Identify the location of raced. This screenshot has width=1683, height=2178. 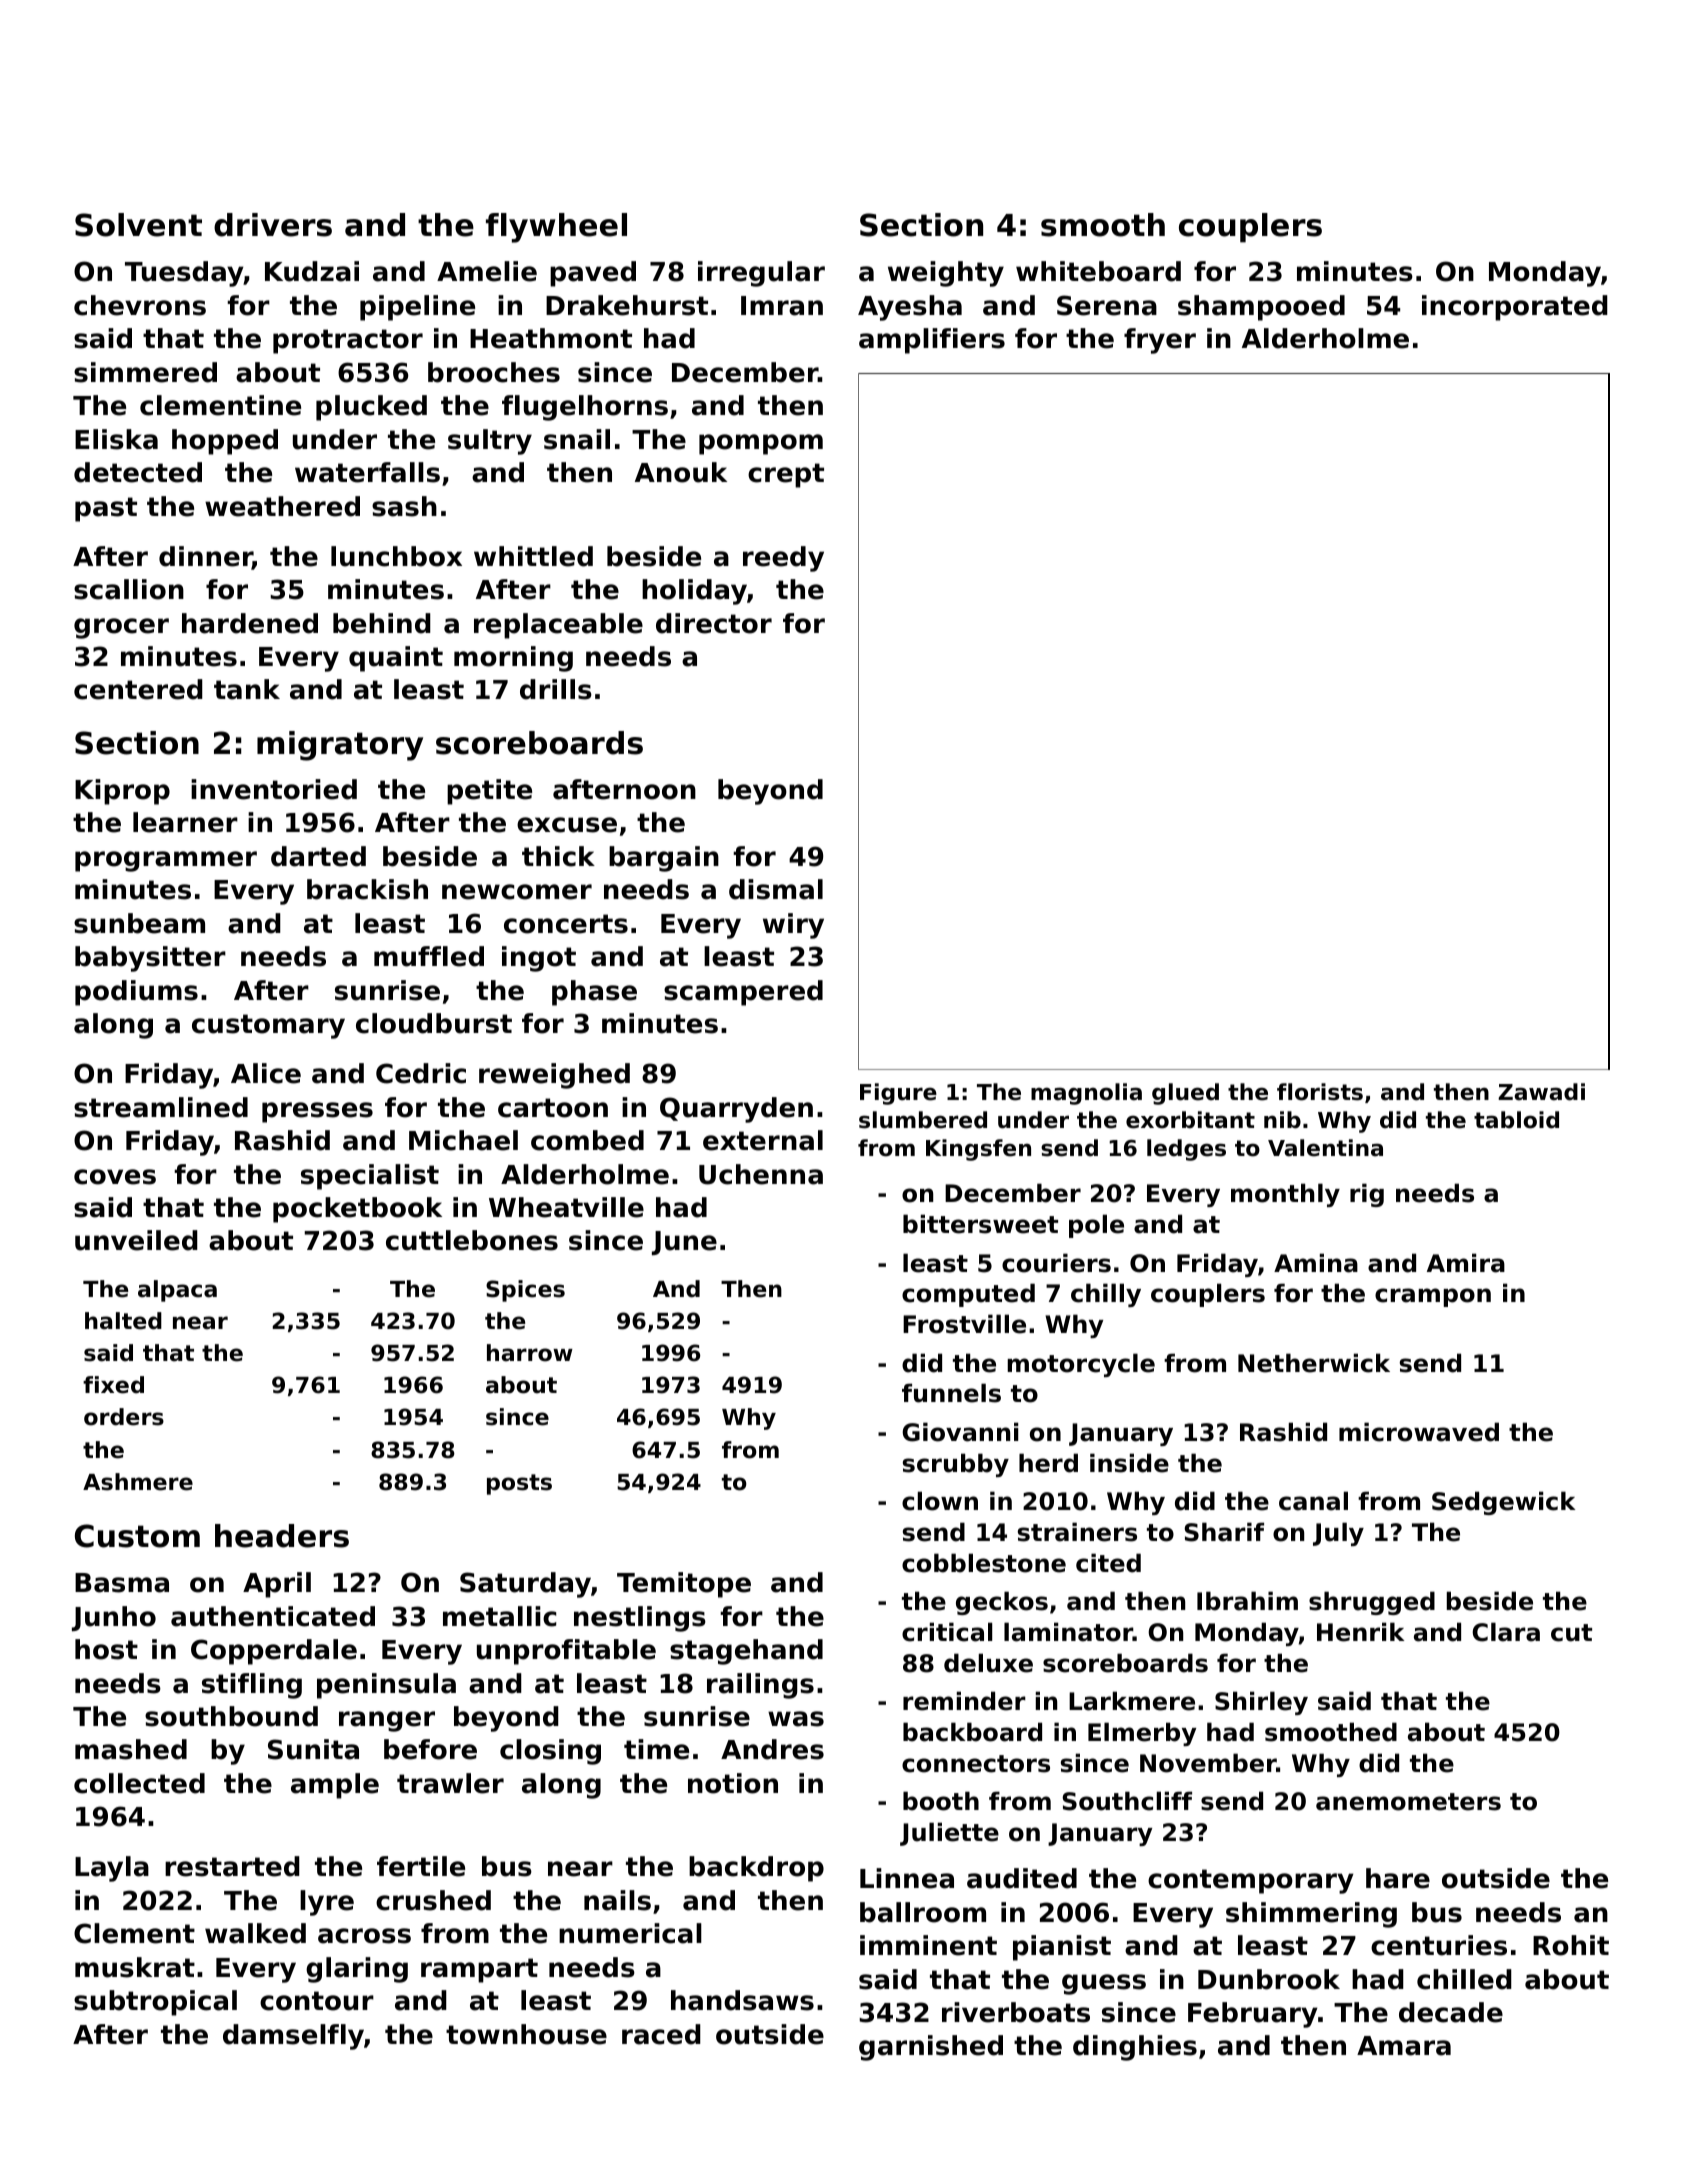
(661, 2034).
